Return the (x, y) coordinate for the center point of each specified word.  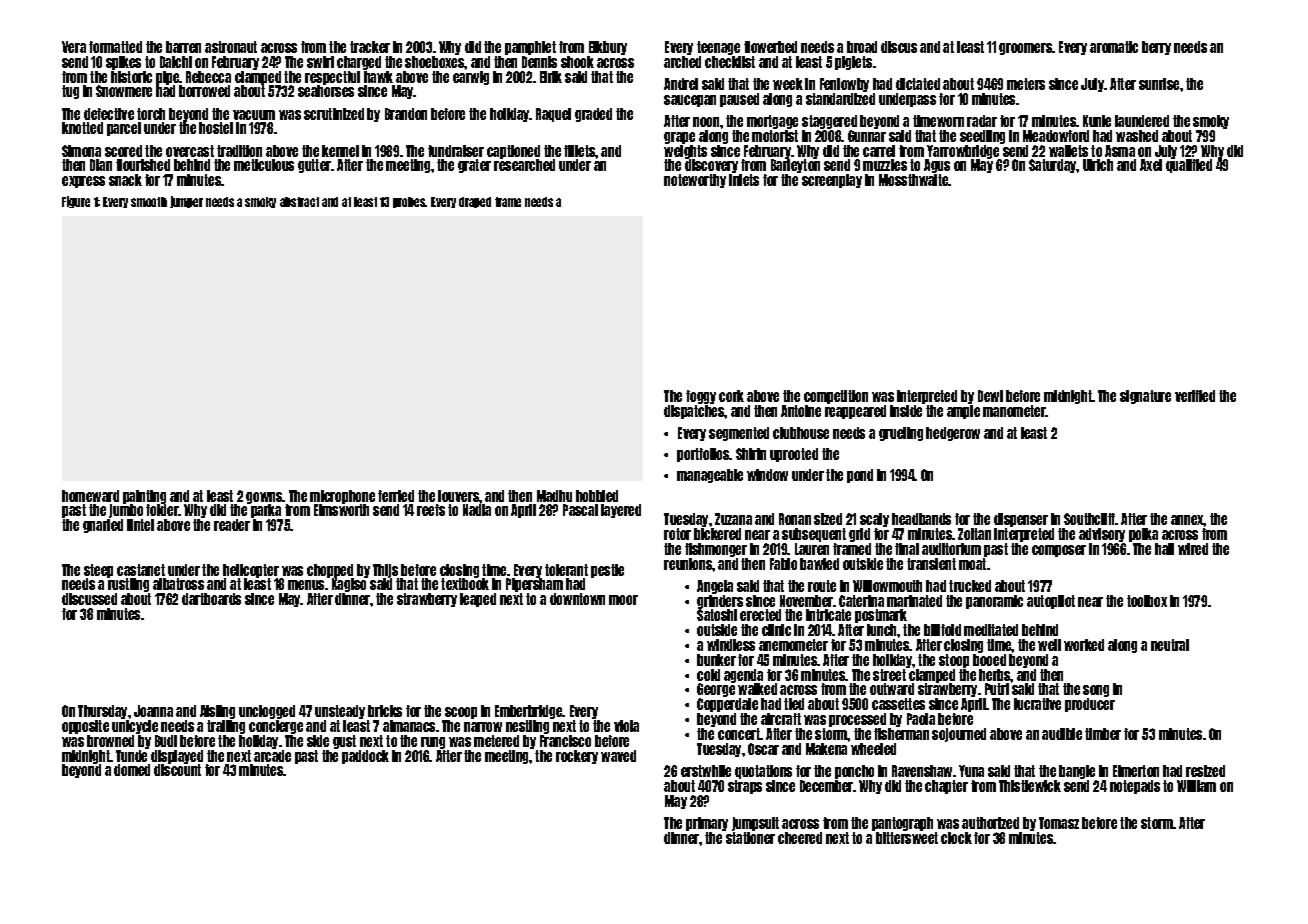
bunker (716, 660)
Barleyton (795, 166)
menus (306, 585)
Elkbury (608, 48)
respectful (332, 78)
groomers (1025, 49)
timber (1103, 734)
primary (707, 824)
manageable (710, 476)
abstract (299, 202)
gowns (264, 498)
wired (1193, 549)
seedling (982, 137)
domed (132, 770)
